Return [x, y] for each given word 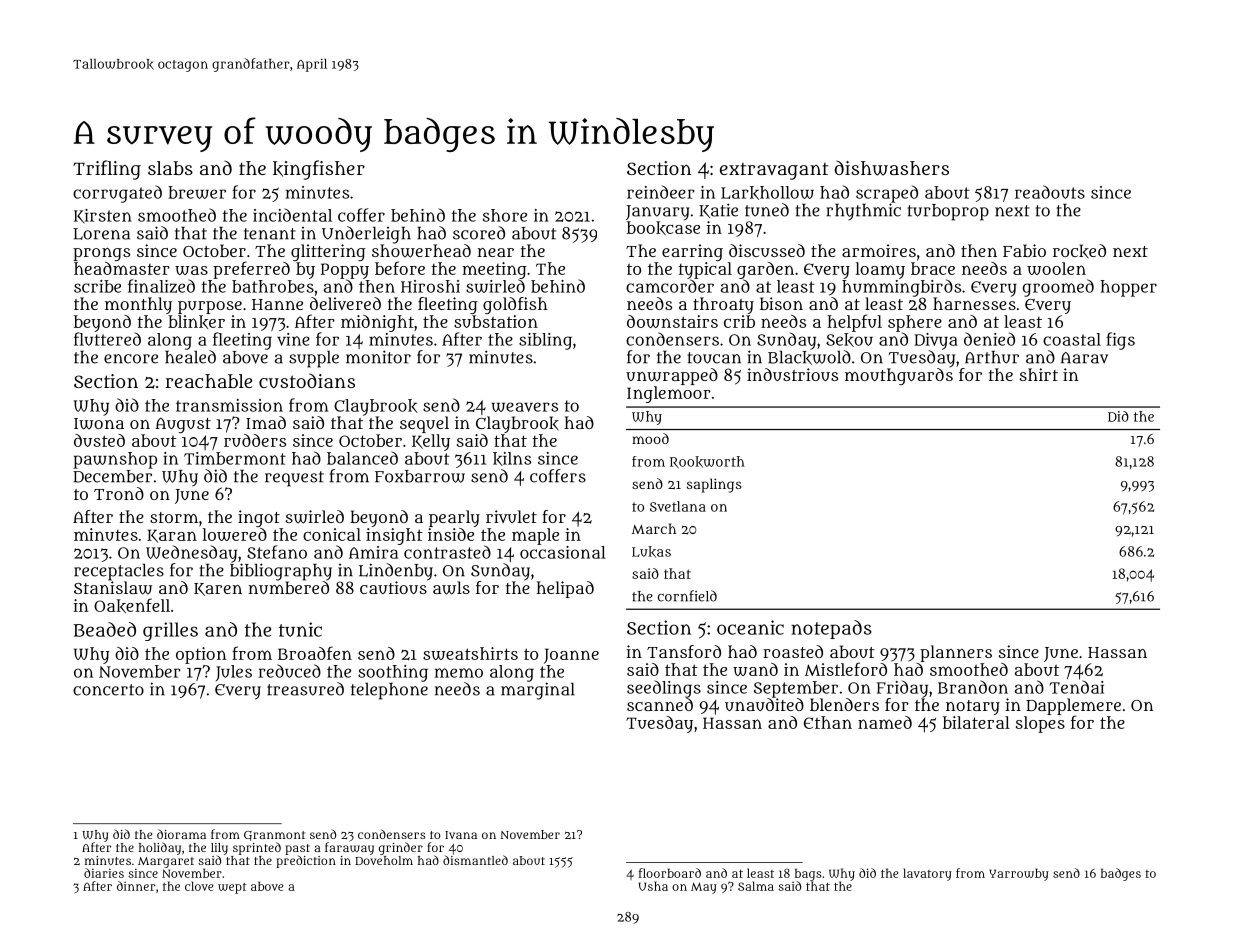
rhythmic [863, 211]
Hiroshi [430, 286]
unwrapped [672, 376]
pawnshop [115, 460]
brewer [197, 192]
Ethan [828, 722]
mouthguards [899, 376]
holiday [160, 848]
